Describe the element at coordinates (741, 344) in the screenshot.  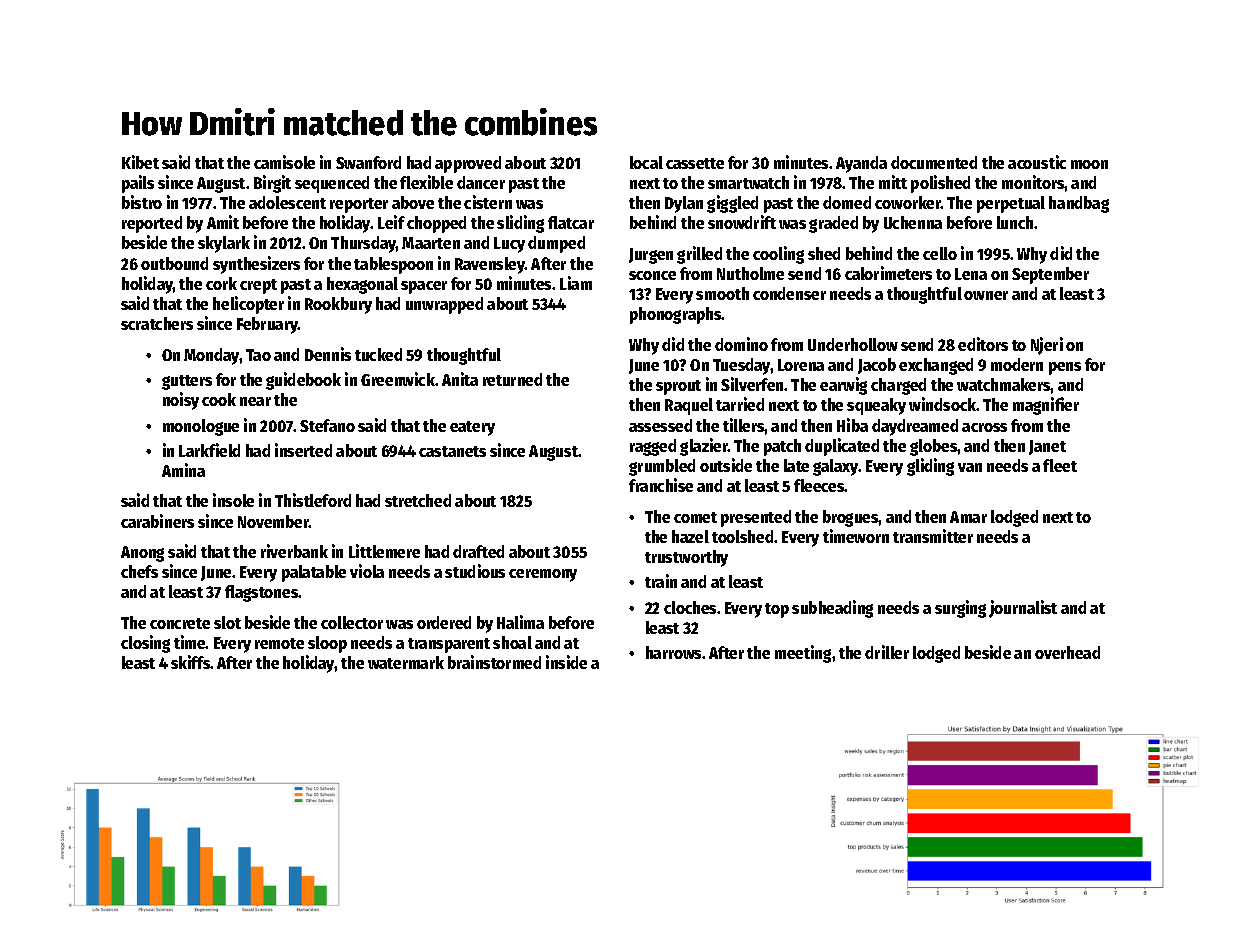
I see `domino` at that location.
